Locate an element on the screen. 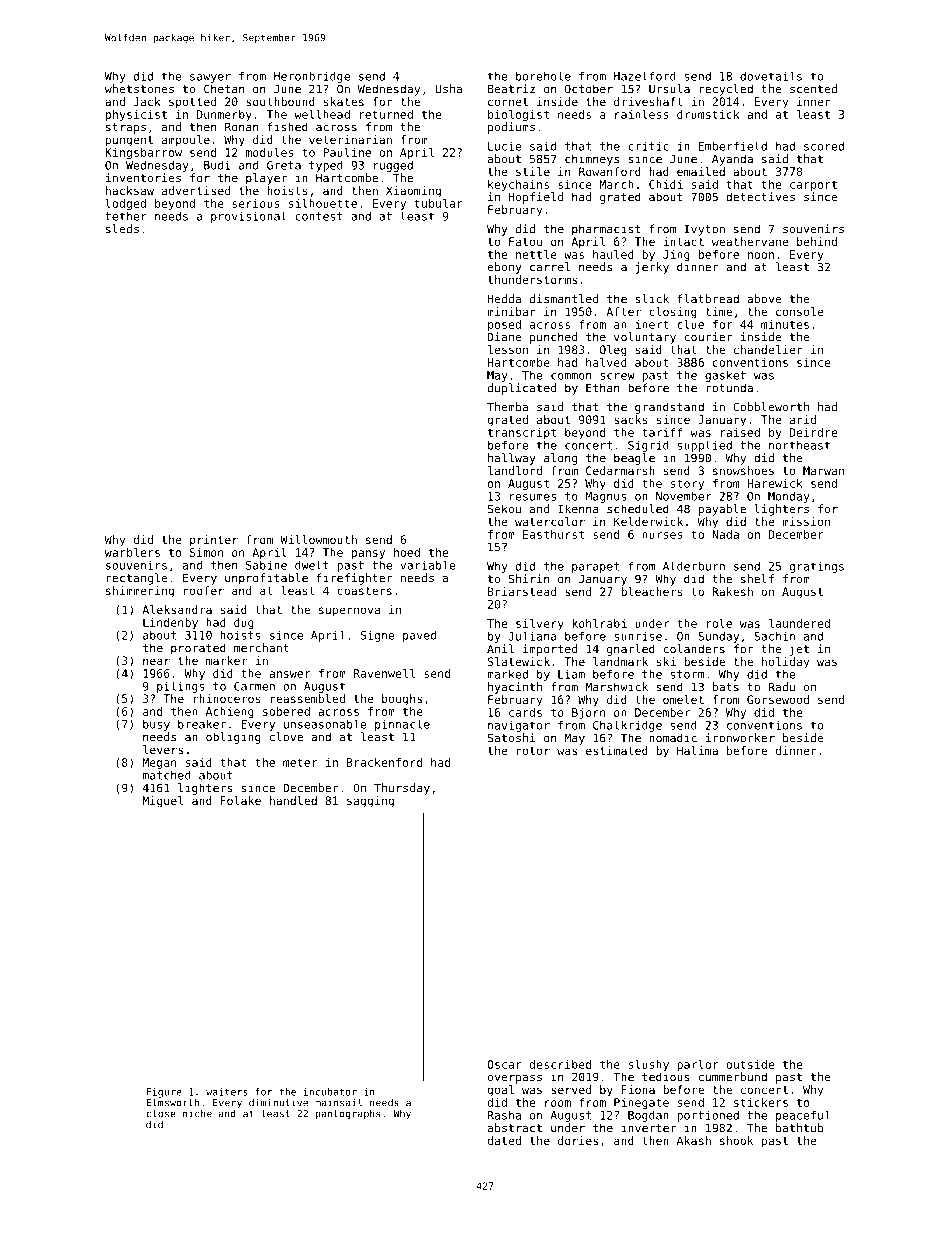  whetstones is located at coordinates (139, 89).
